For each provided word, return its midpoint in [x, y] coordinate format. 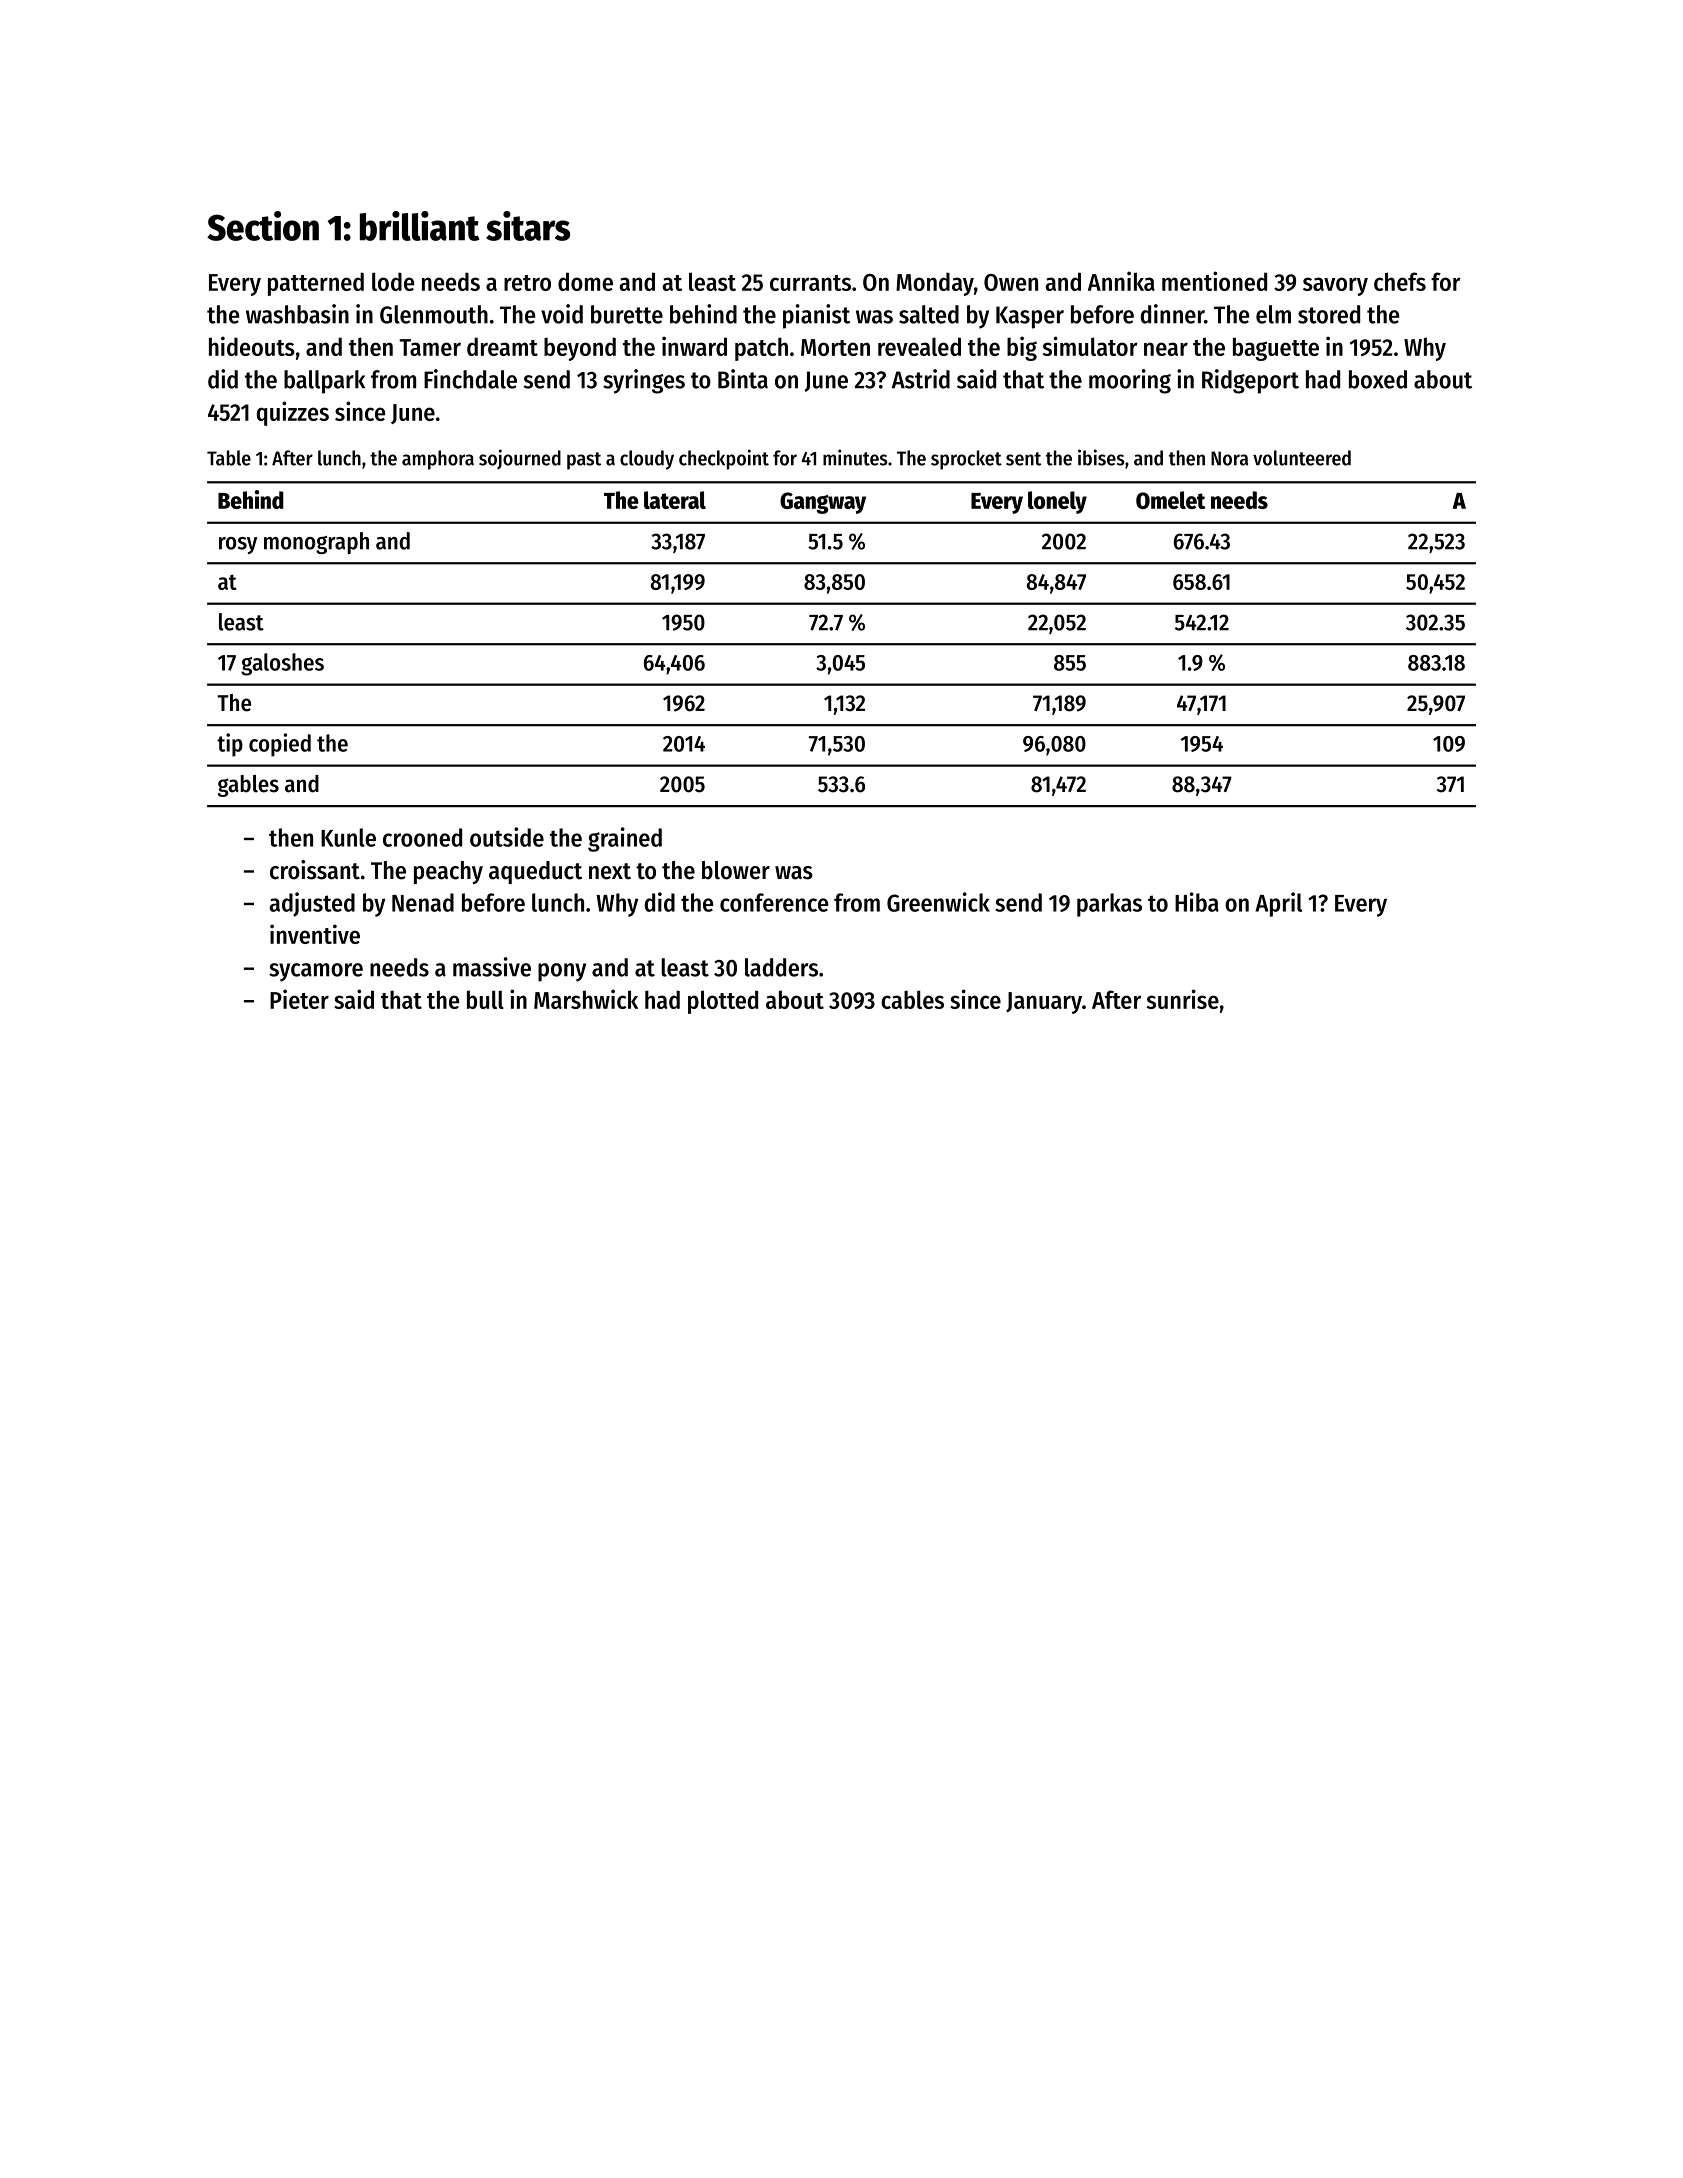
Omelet [1170, 500]
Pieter [299, 999]
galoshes [282, 664]
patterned [316, 284]
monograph [316, 543]
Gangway [823, 503]
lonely [1057, 502]
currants [810, 283]
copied [280, 745]
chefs [1400, 281]
